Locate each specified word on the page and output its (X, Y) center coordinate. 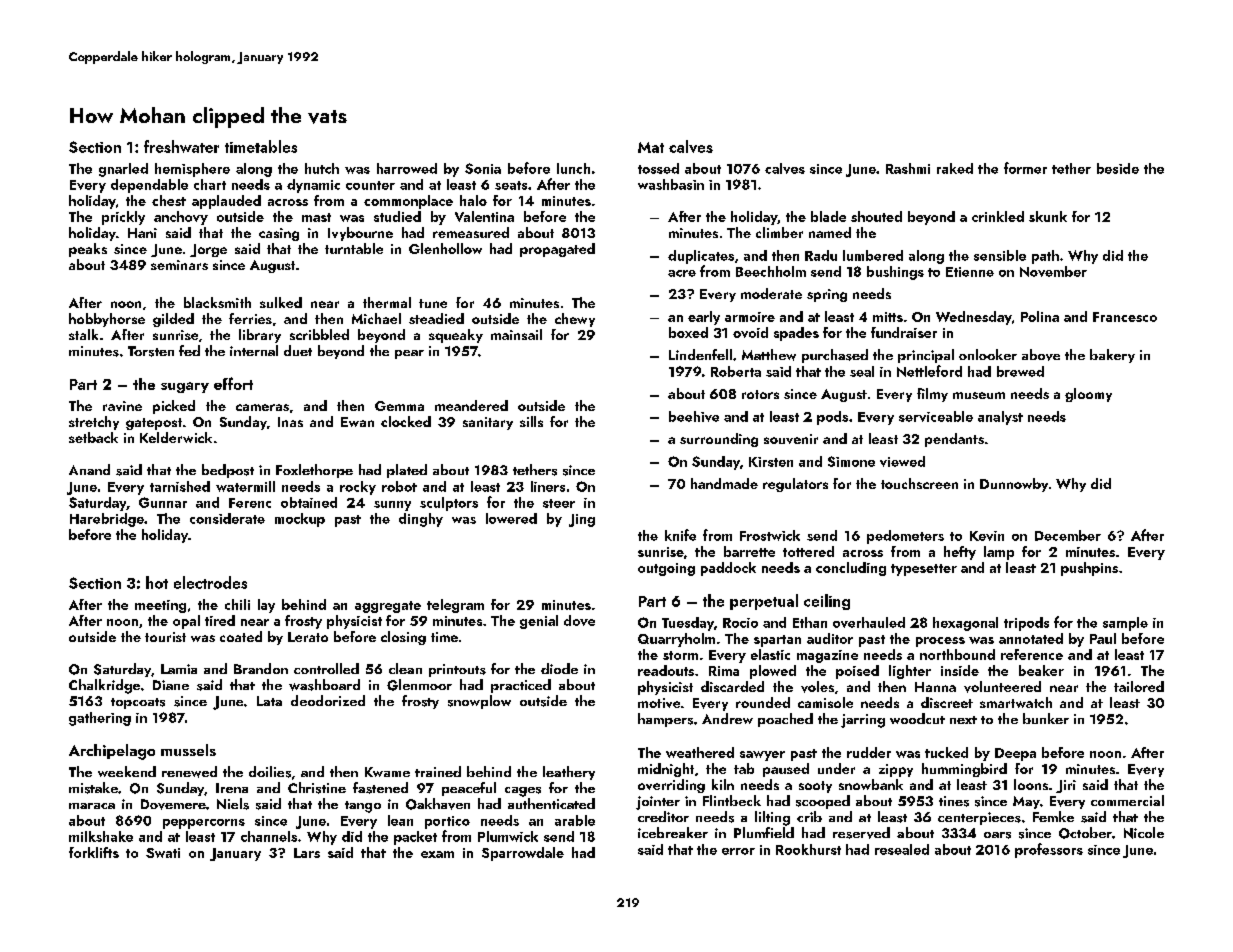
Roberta (736, 371)
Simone (851, 461)
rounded (763, 702)
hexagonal (965, 624)
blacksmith (217, 302)
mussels (188, 750)
